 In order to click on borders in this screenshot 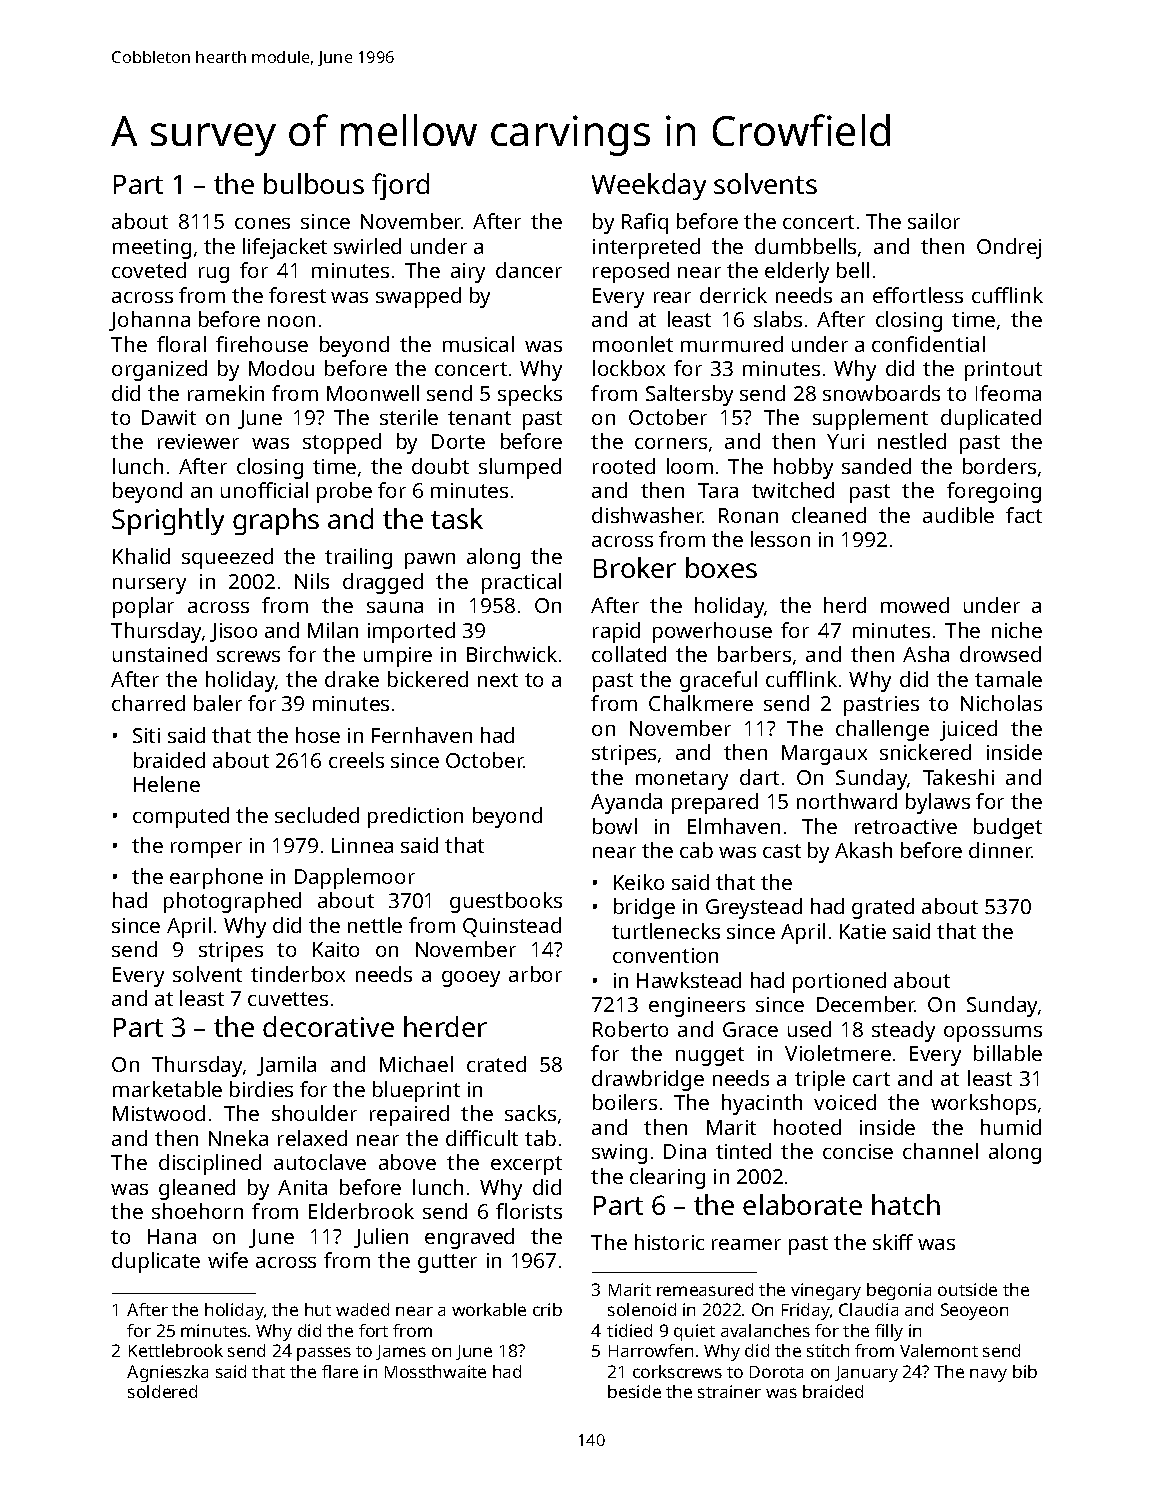, I will do `click(999, 466)`.
